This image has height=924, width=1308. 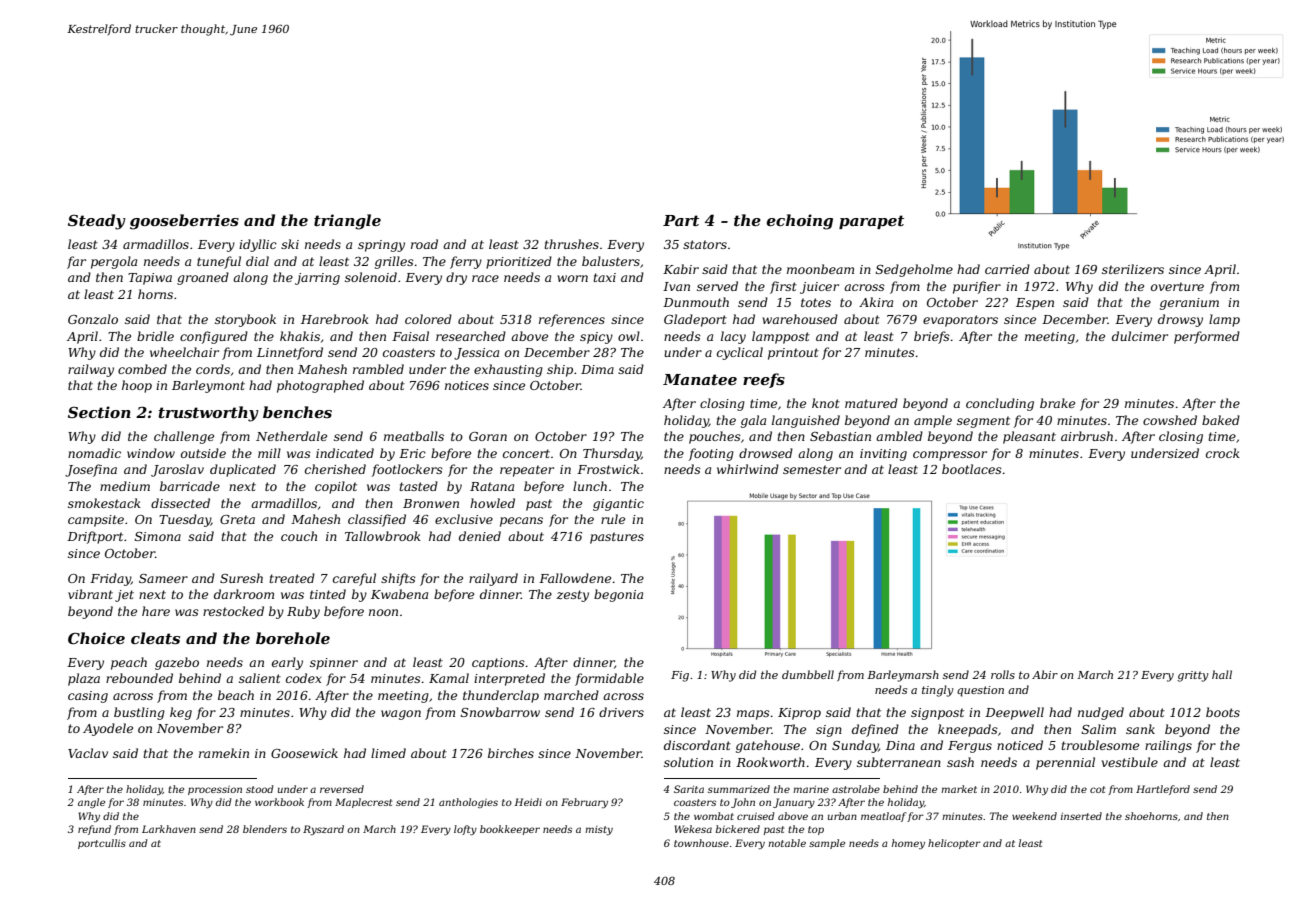 What do you see at coordinates (954, 844) in the image?
I see `helicopter` at bounding box center [954, 844].
